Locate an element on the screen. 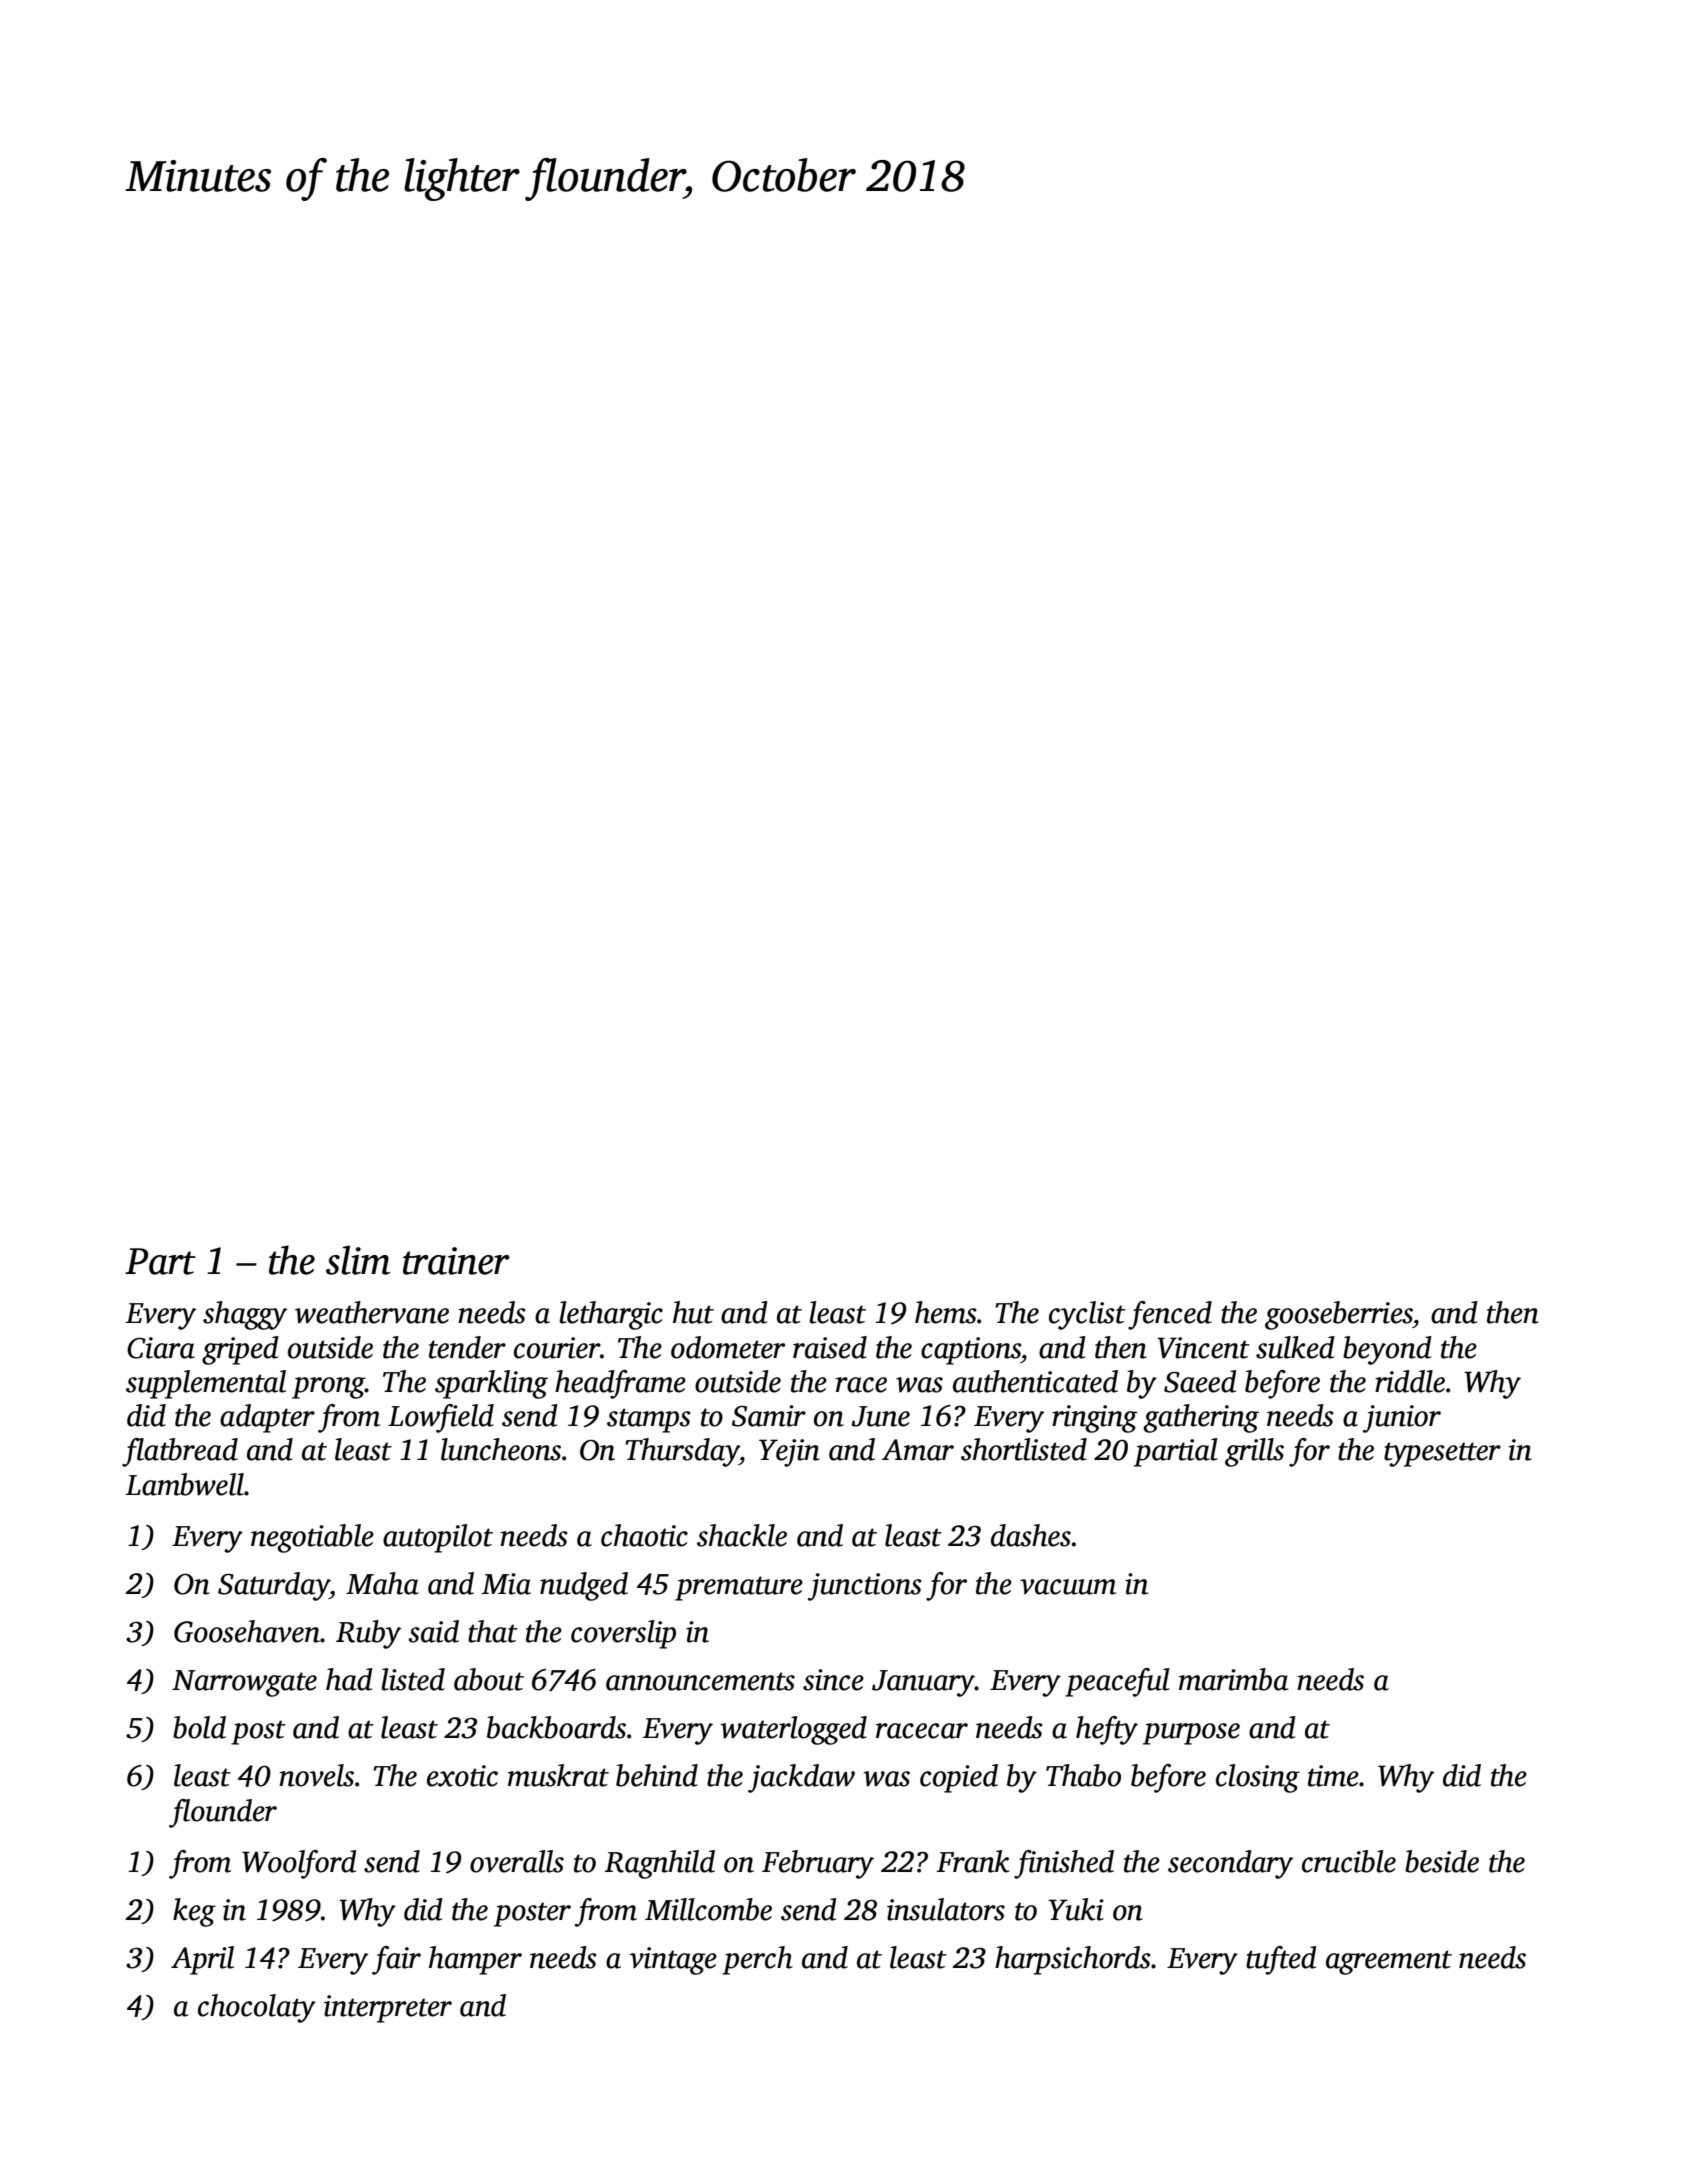  slim is located at coordinates (358, 1260).
